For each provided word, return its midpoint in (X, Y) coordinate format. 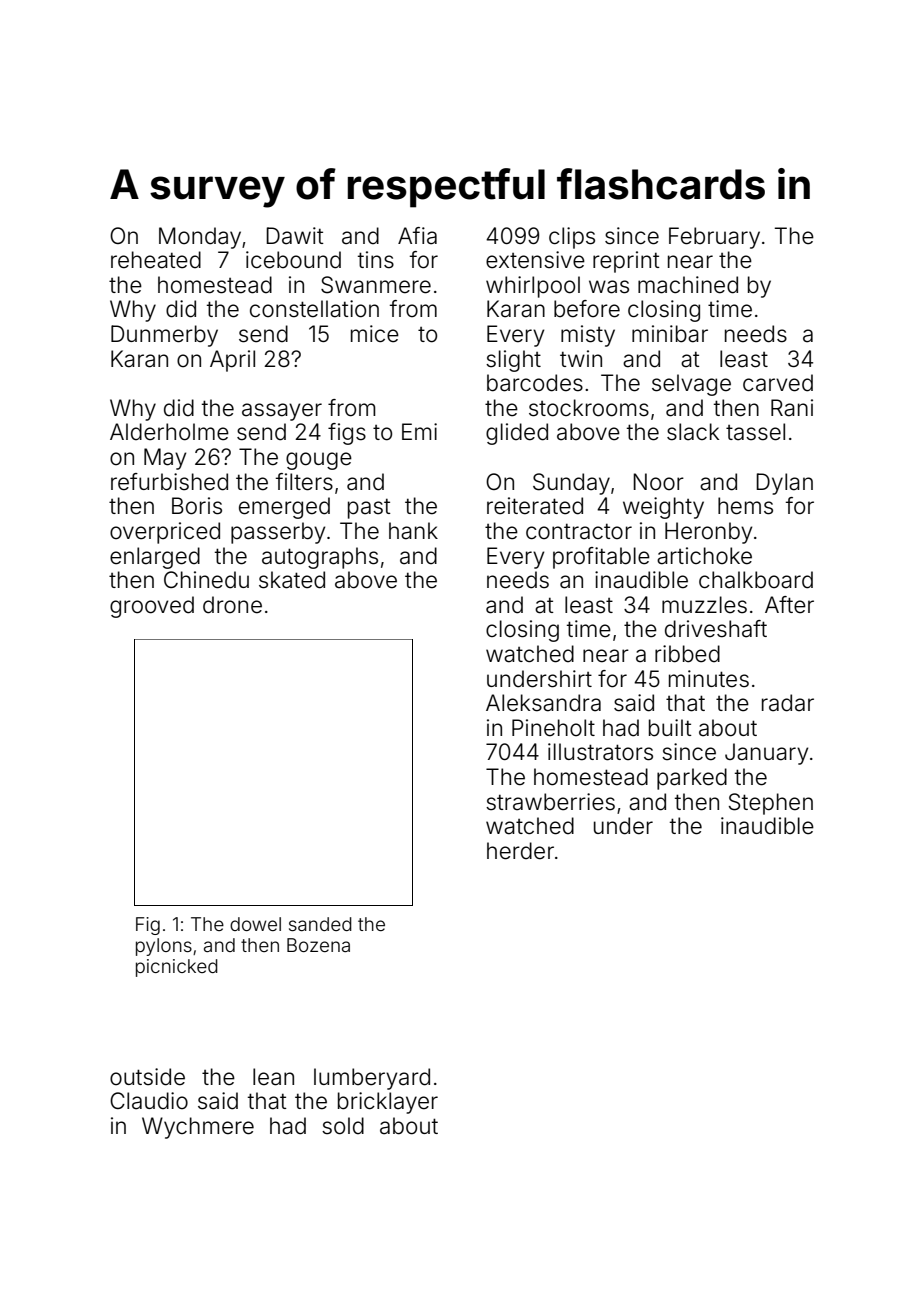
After (789, 605)
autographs (320, 558)
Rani (792, 408)
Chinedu (206, 580)
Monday (200, 238)
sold (343, 1126)
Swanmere (376, 285)
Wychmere (198, 1128)
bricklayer (388, 1103)
